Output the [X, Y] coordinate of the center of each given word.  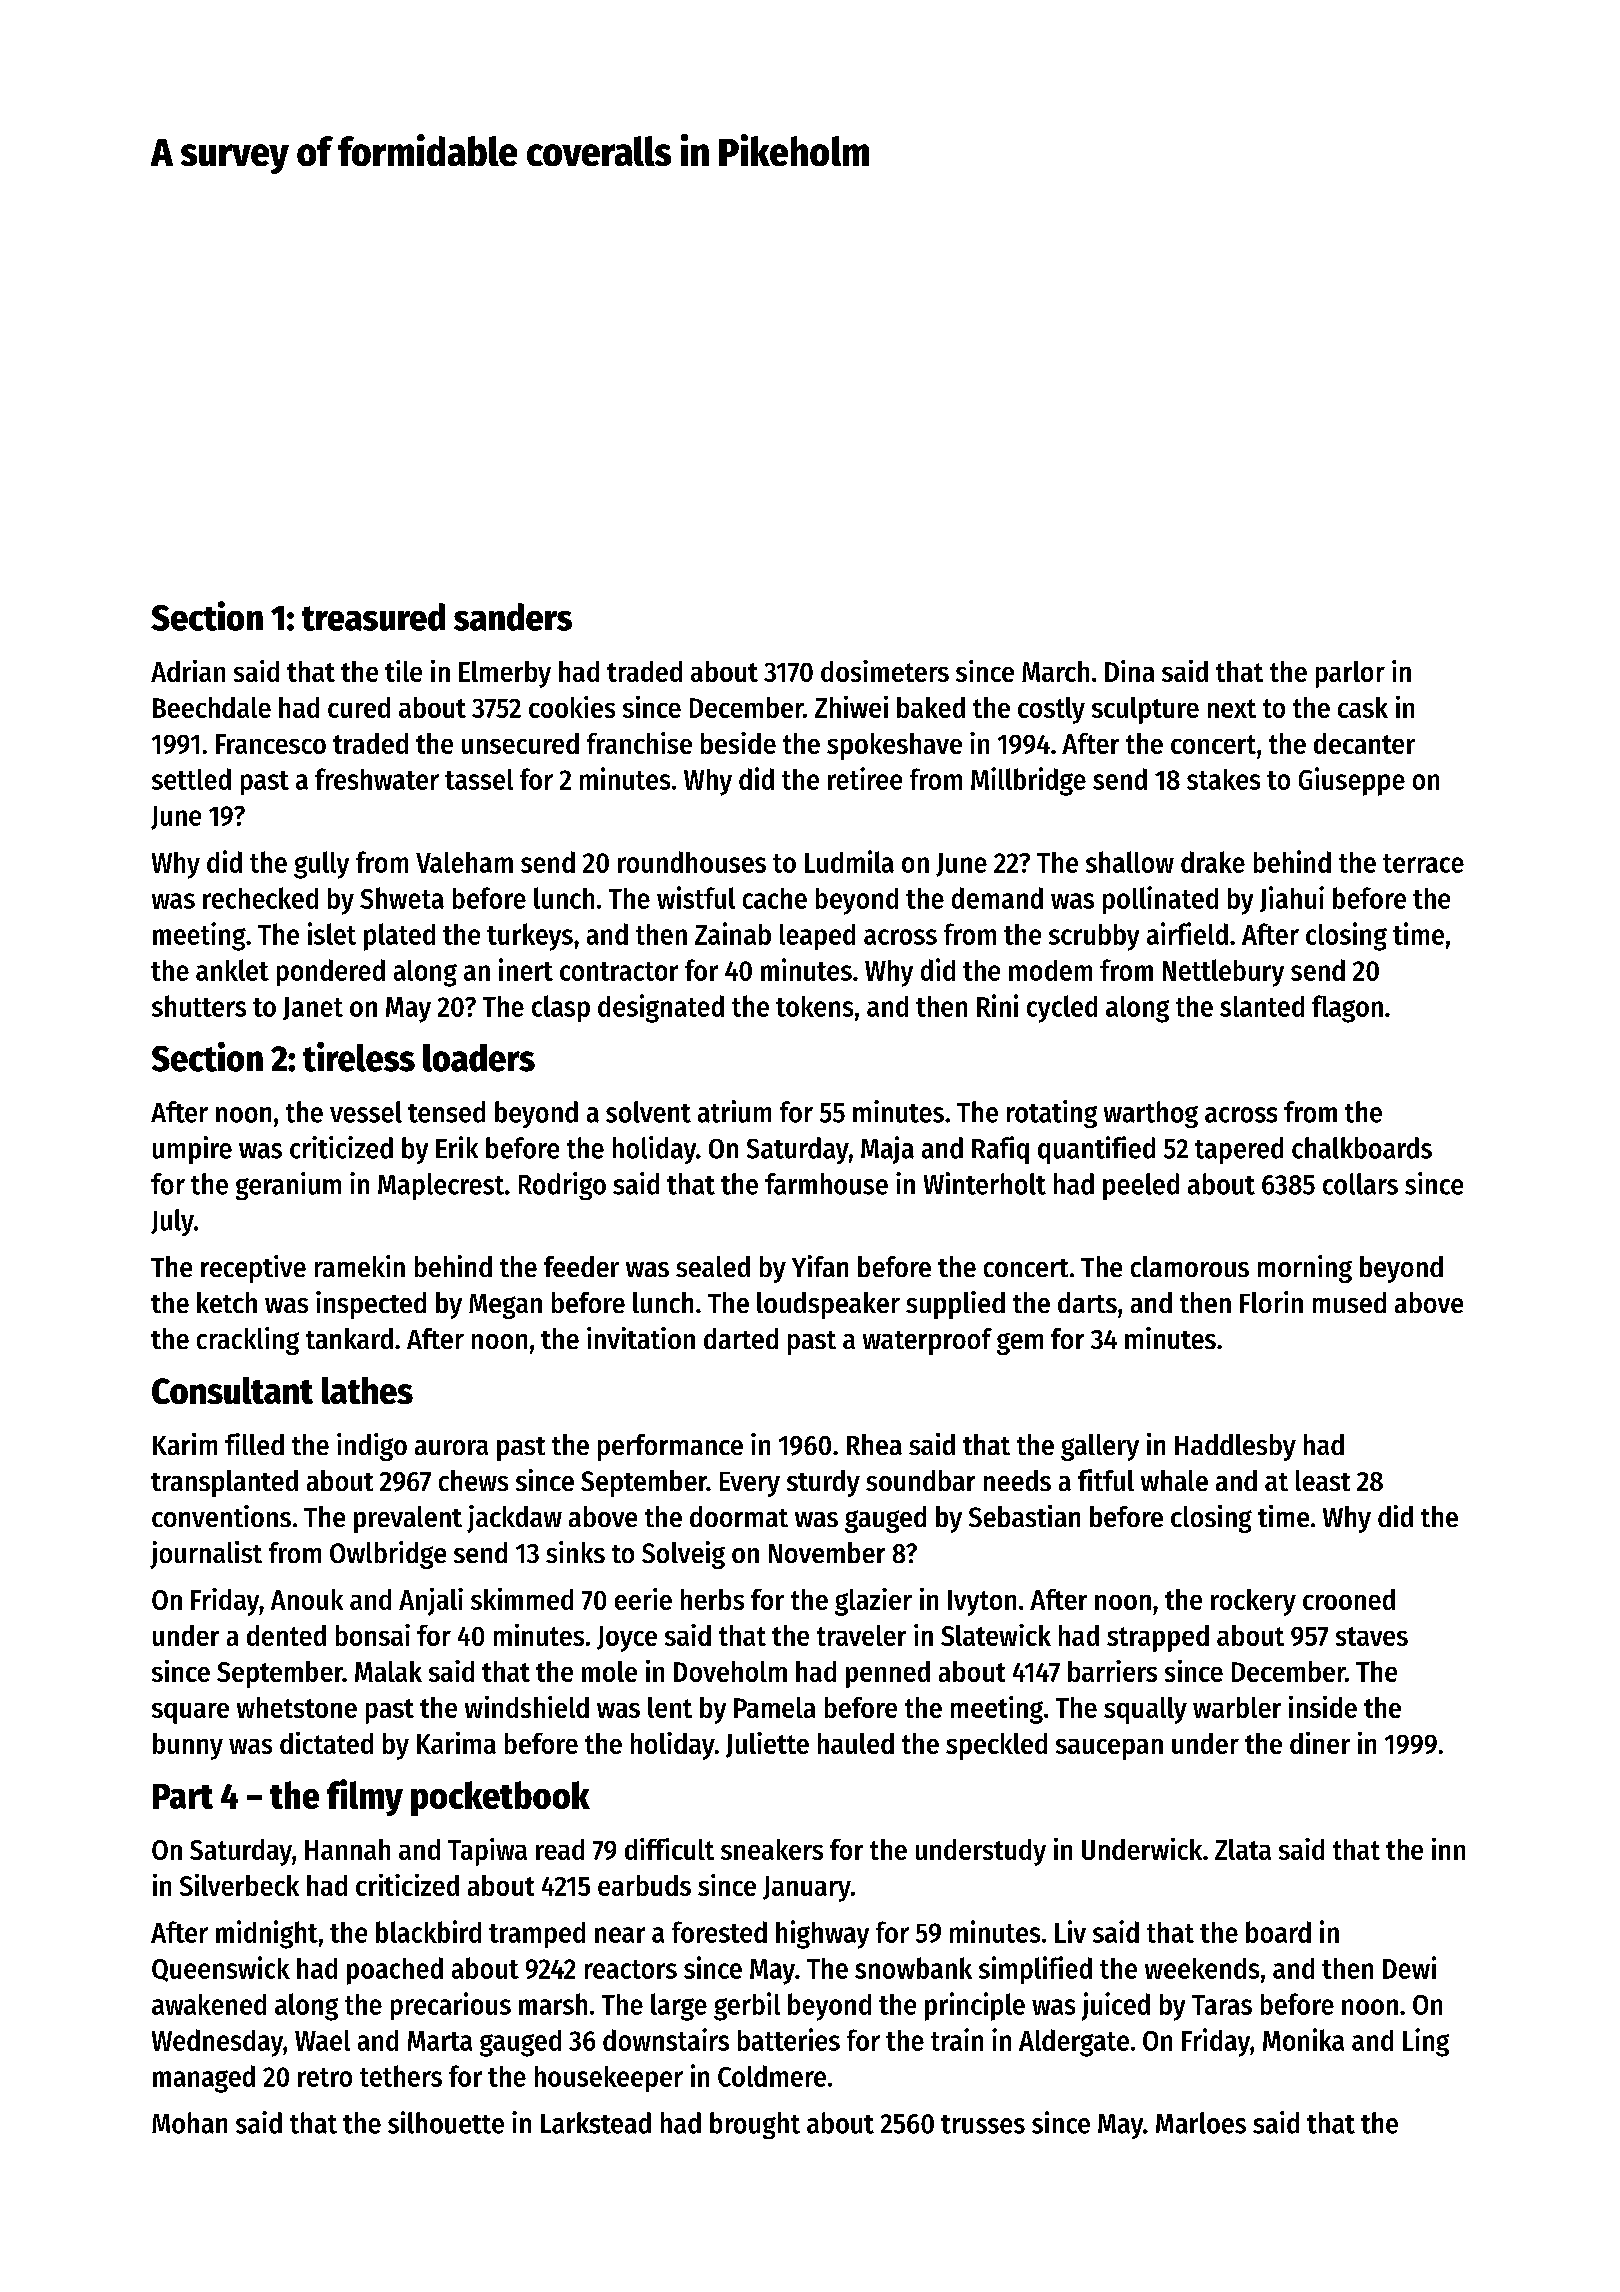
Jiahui [1292, 899]
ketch [227, 1302]
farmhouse [826, 1184]
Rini [997, 1005]
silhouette [446, 2122]
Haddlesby [1235, 1447]
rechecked [260, 898]
